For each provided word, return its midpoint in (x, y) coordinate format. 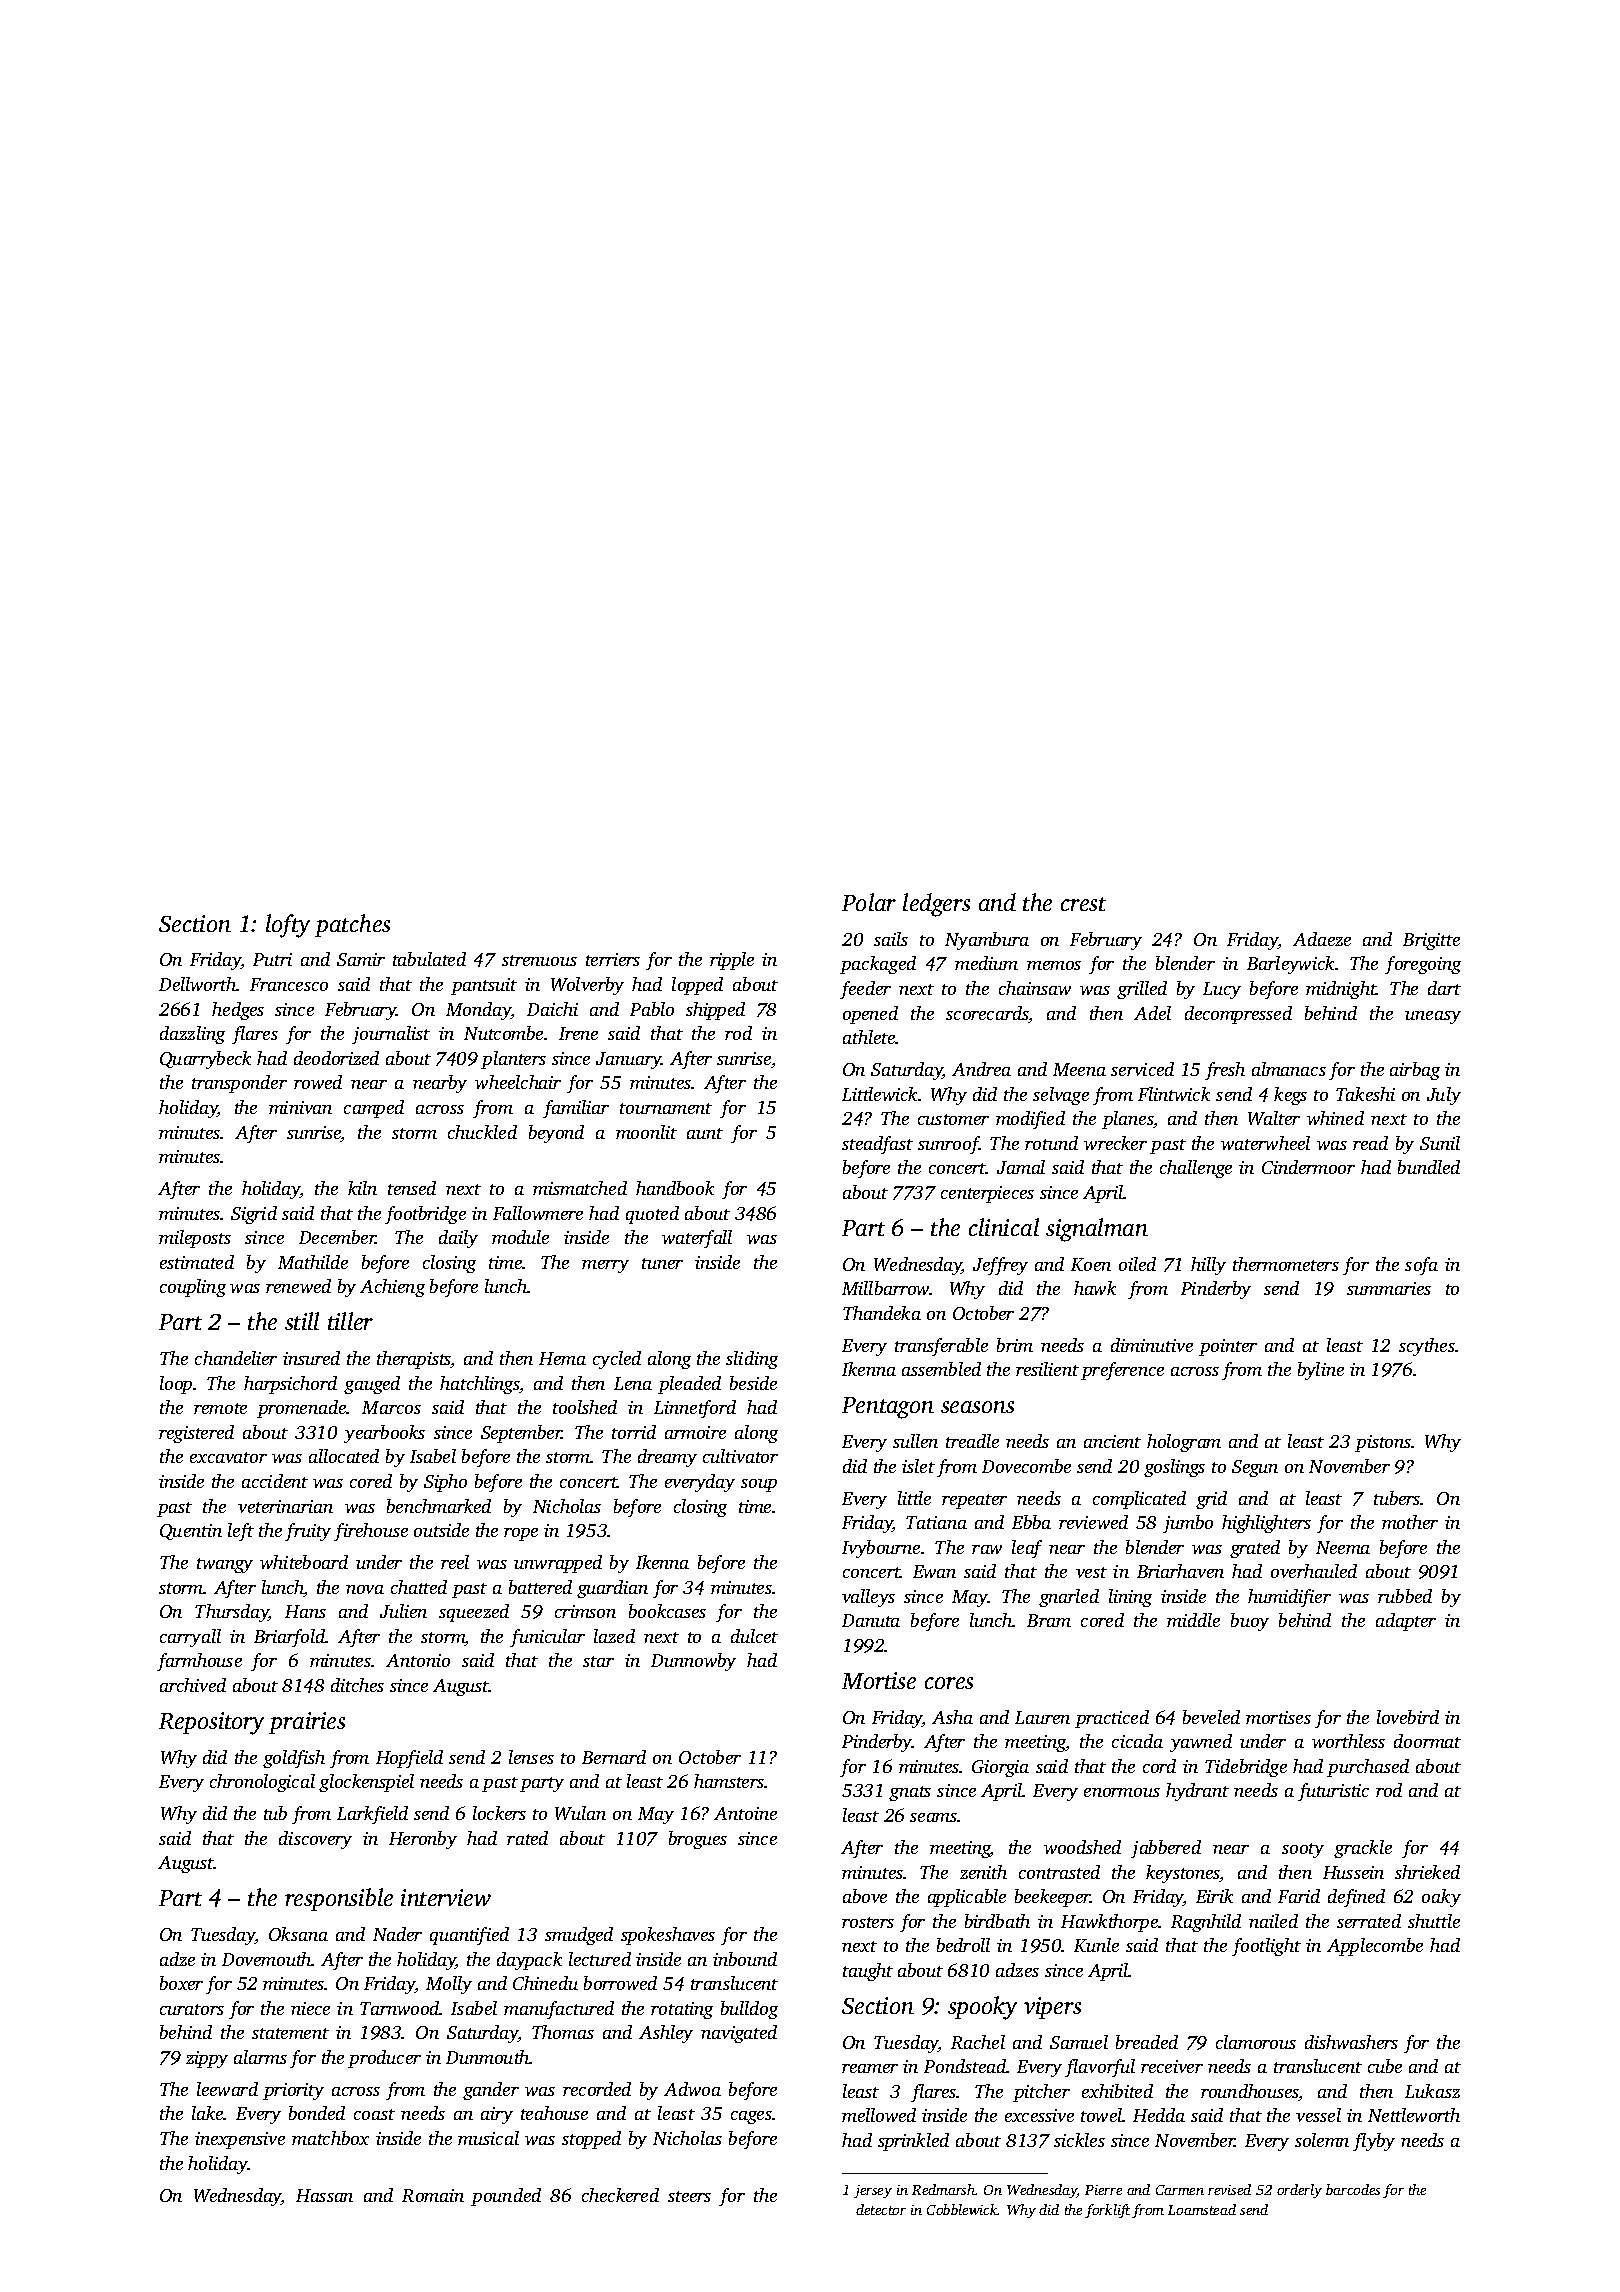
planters (513, 1060)
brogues (698, 1840)
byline (1321, 1371)
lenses (531, 1757)
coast (374, 2114)
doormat (1427, 1741)
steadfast (877, 1145)
